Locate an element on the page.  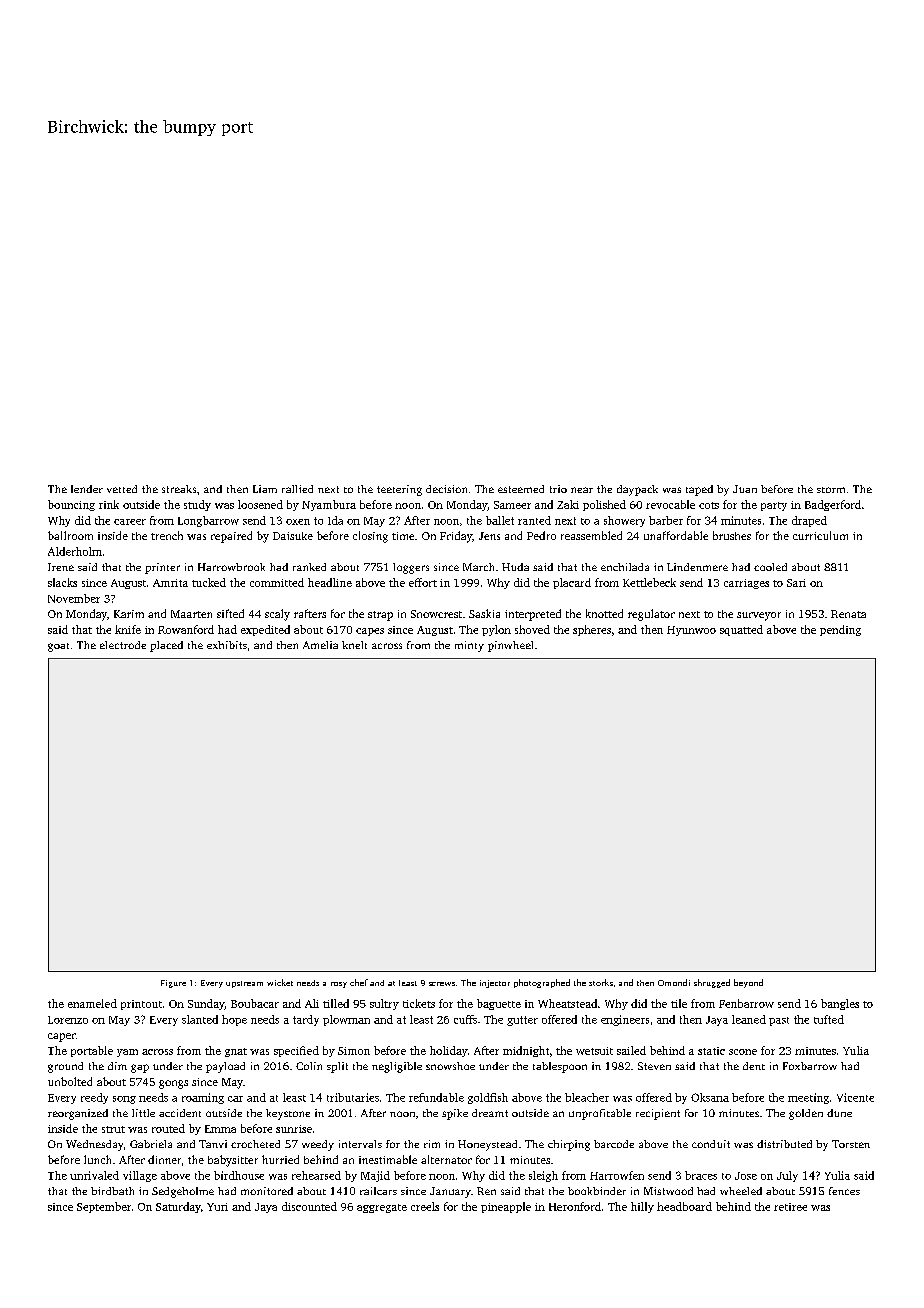
tile is located at coordinates (679, 1003).
